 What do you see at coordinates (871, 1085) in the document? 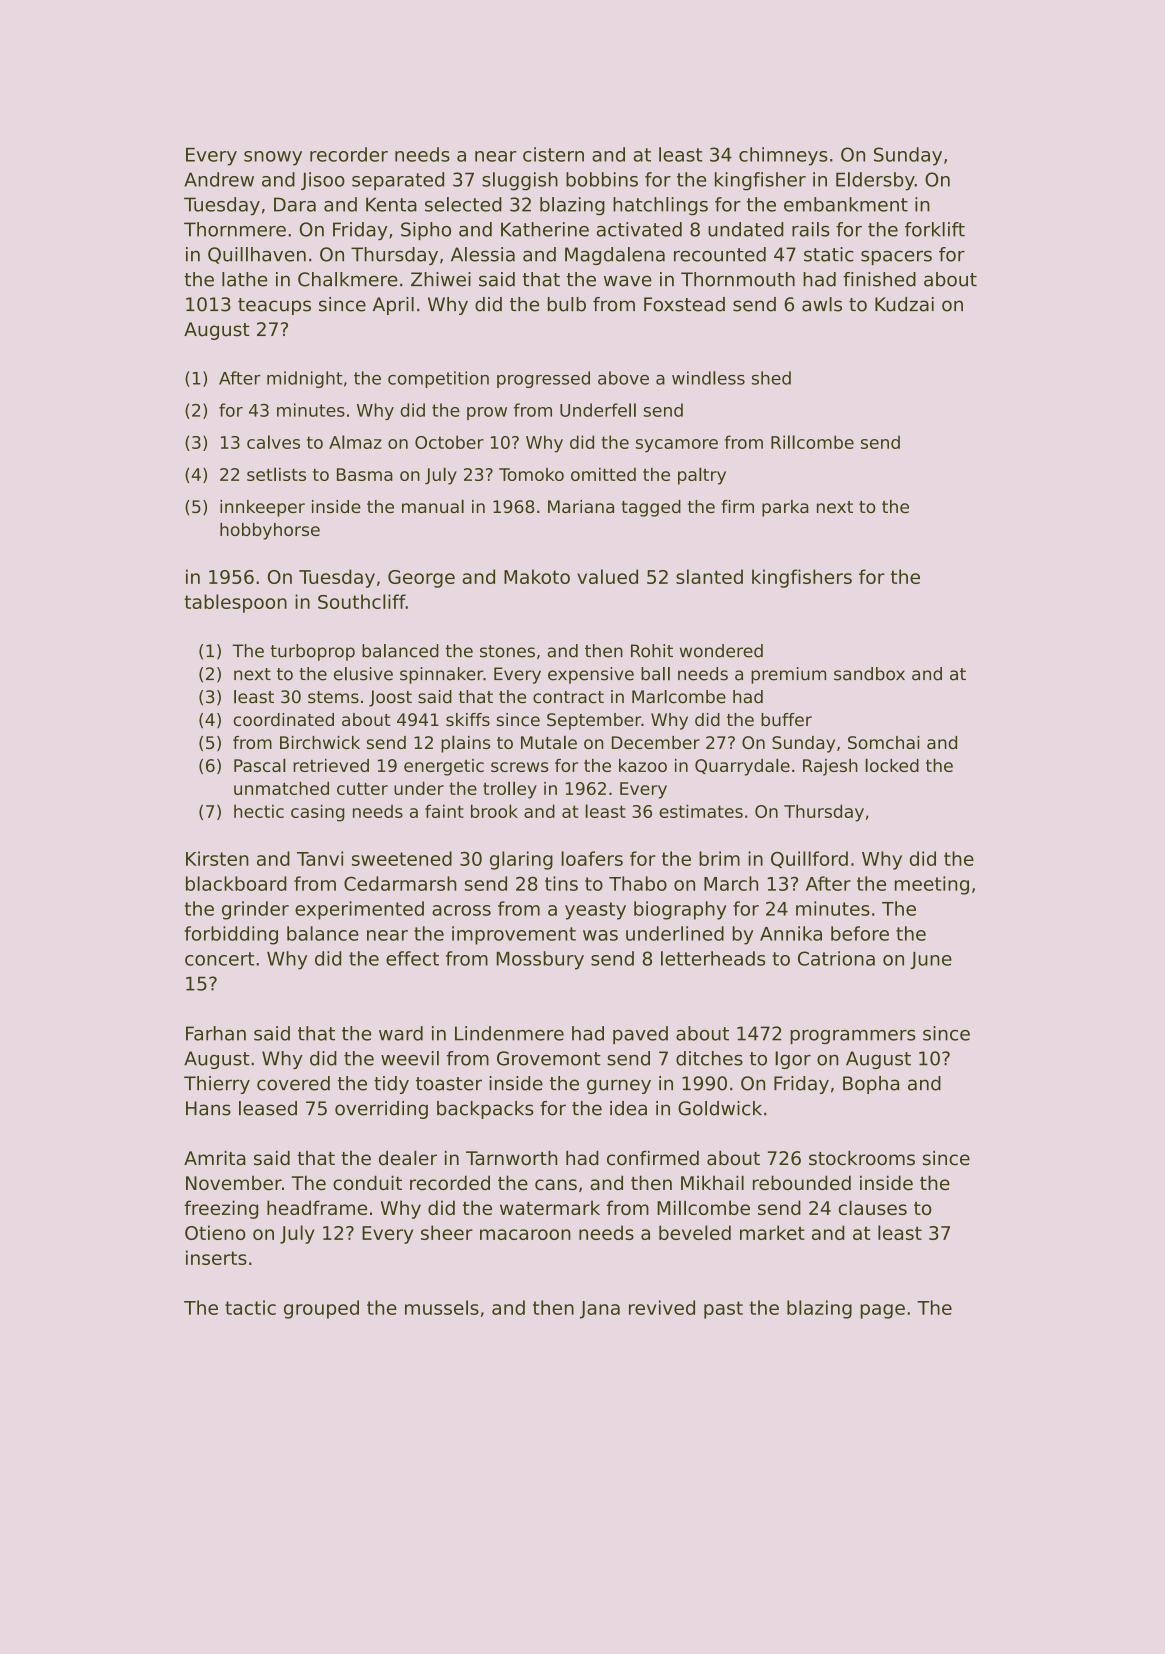
I see `Bopha` at bounding box center [871, 1085].
